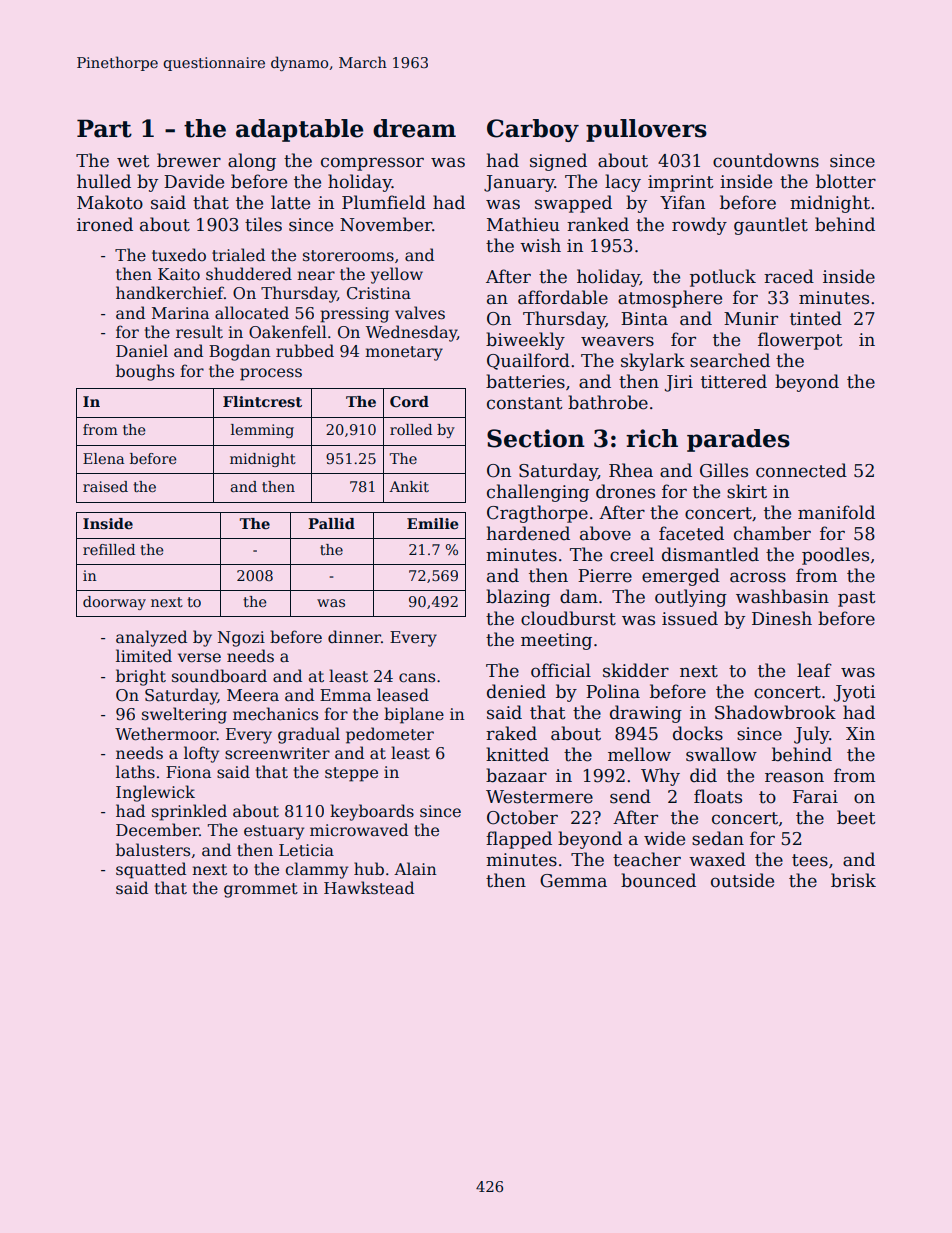  Describe the element at coordinates (384, 202) in the image. I see `Plumfield` at that location.
